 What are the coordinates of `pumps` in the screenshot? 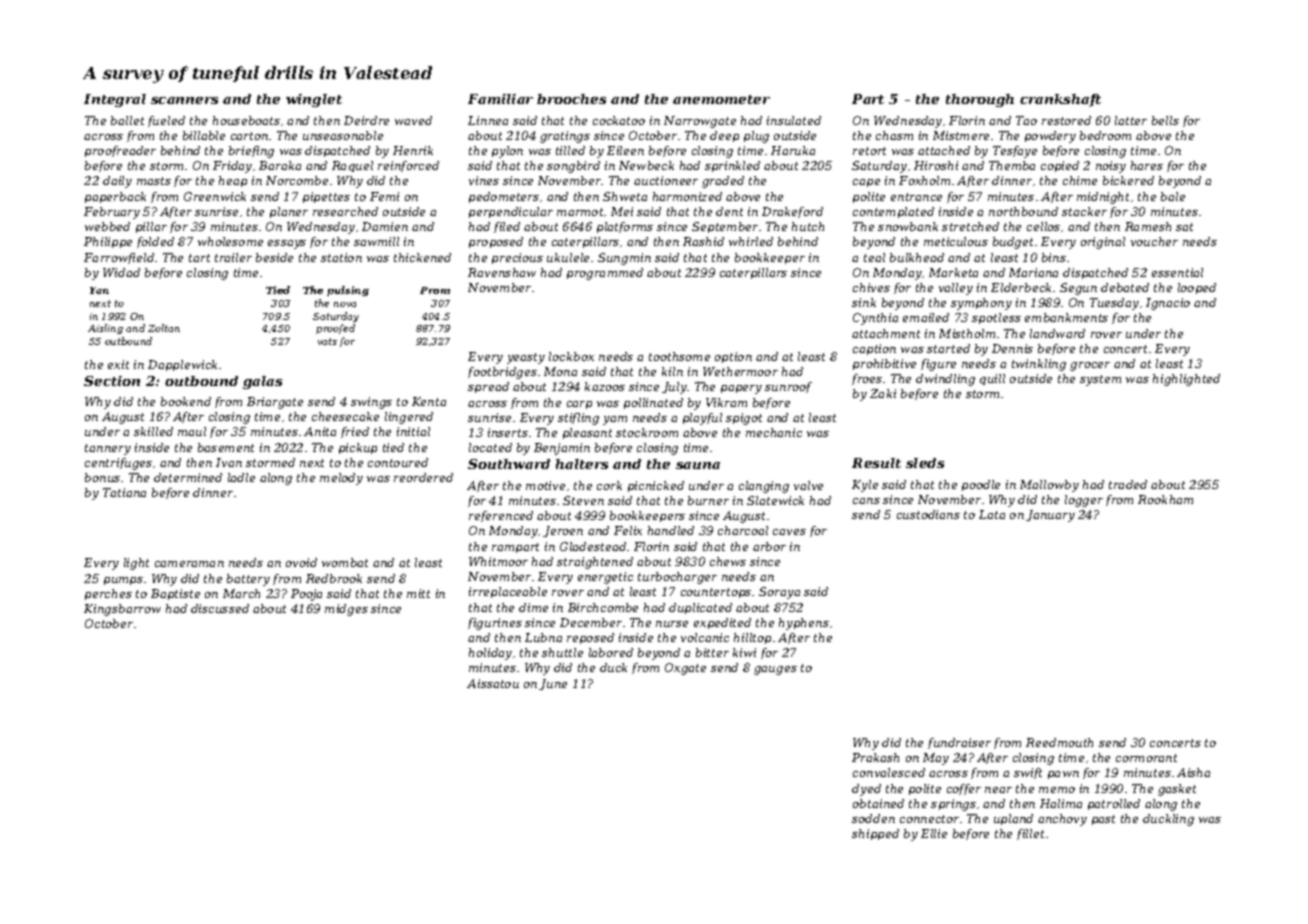 It's located at (123, 581).
